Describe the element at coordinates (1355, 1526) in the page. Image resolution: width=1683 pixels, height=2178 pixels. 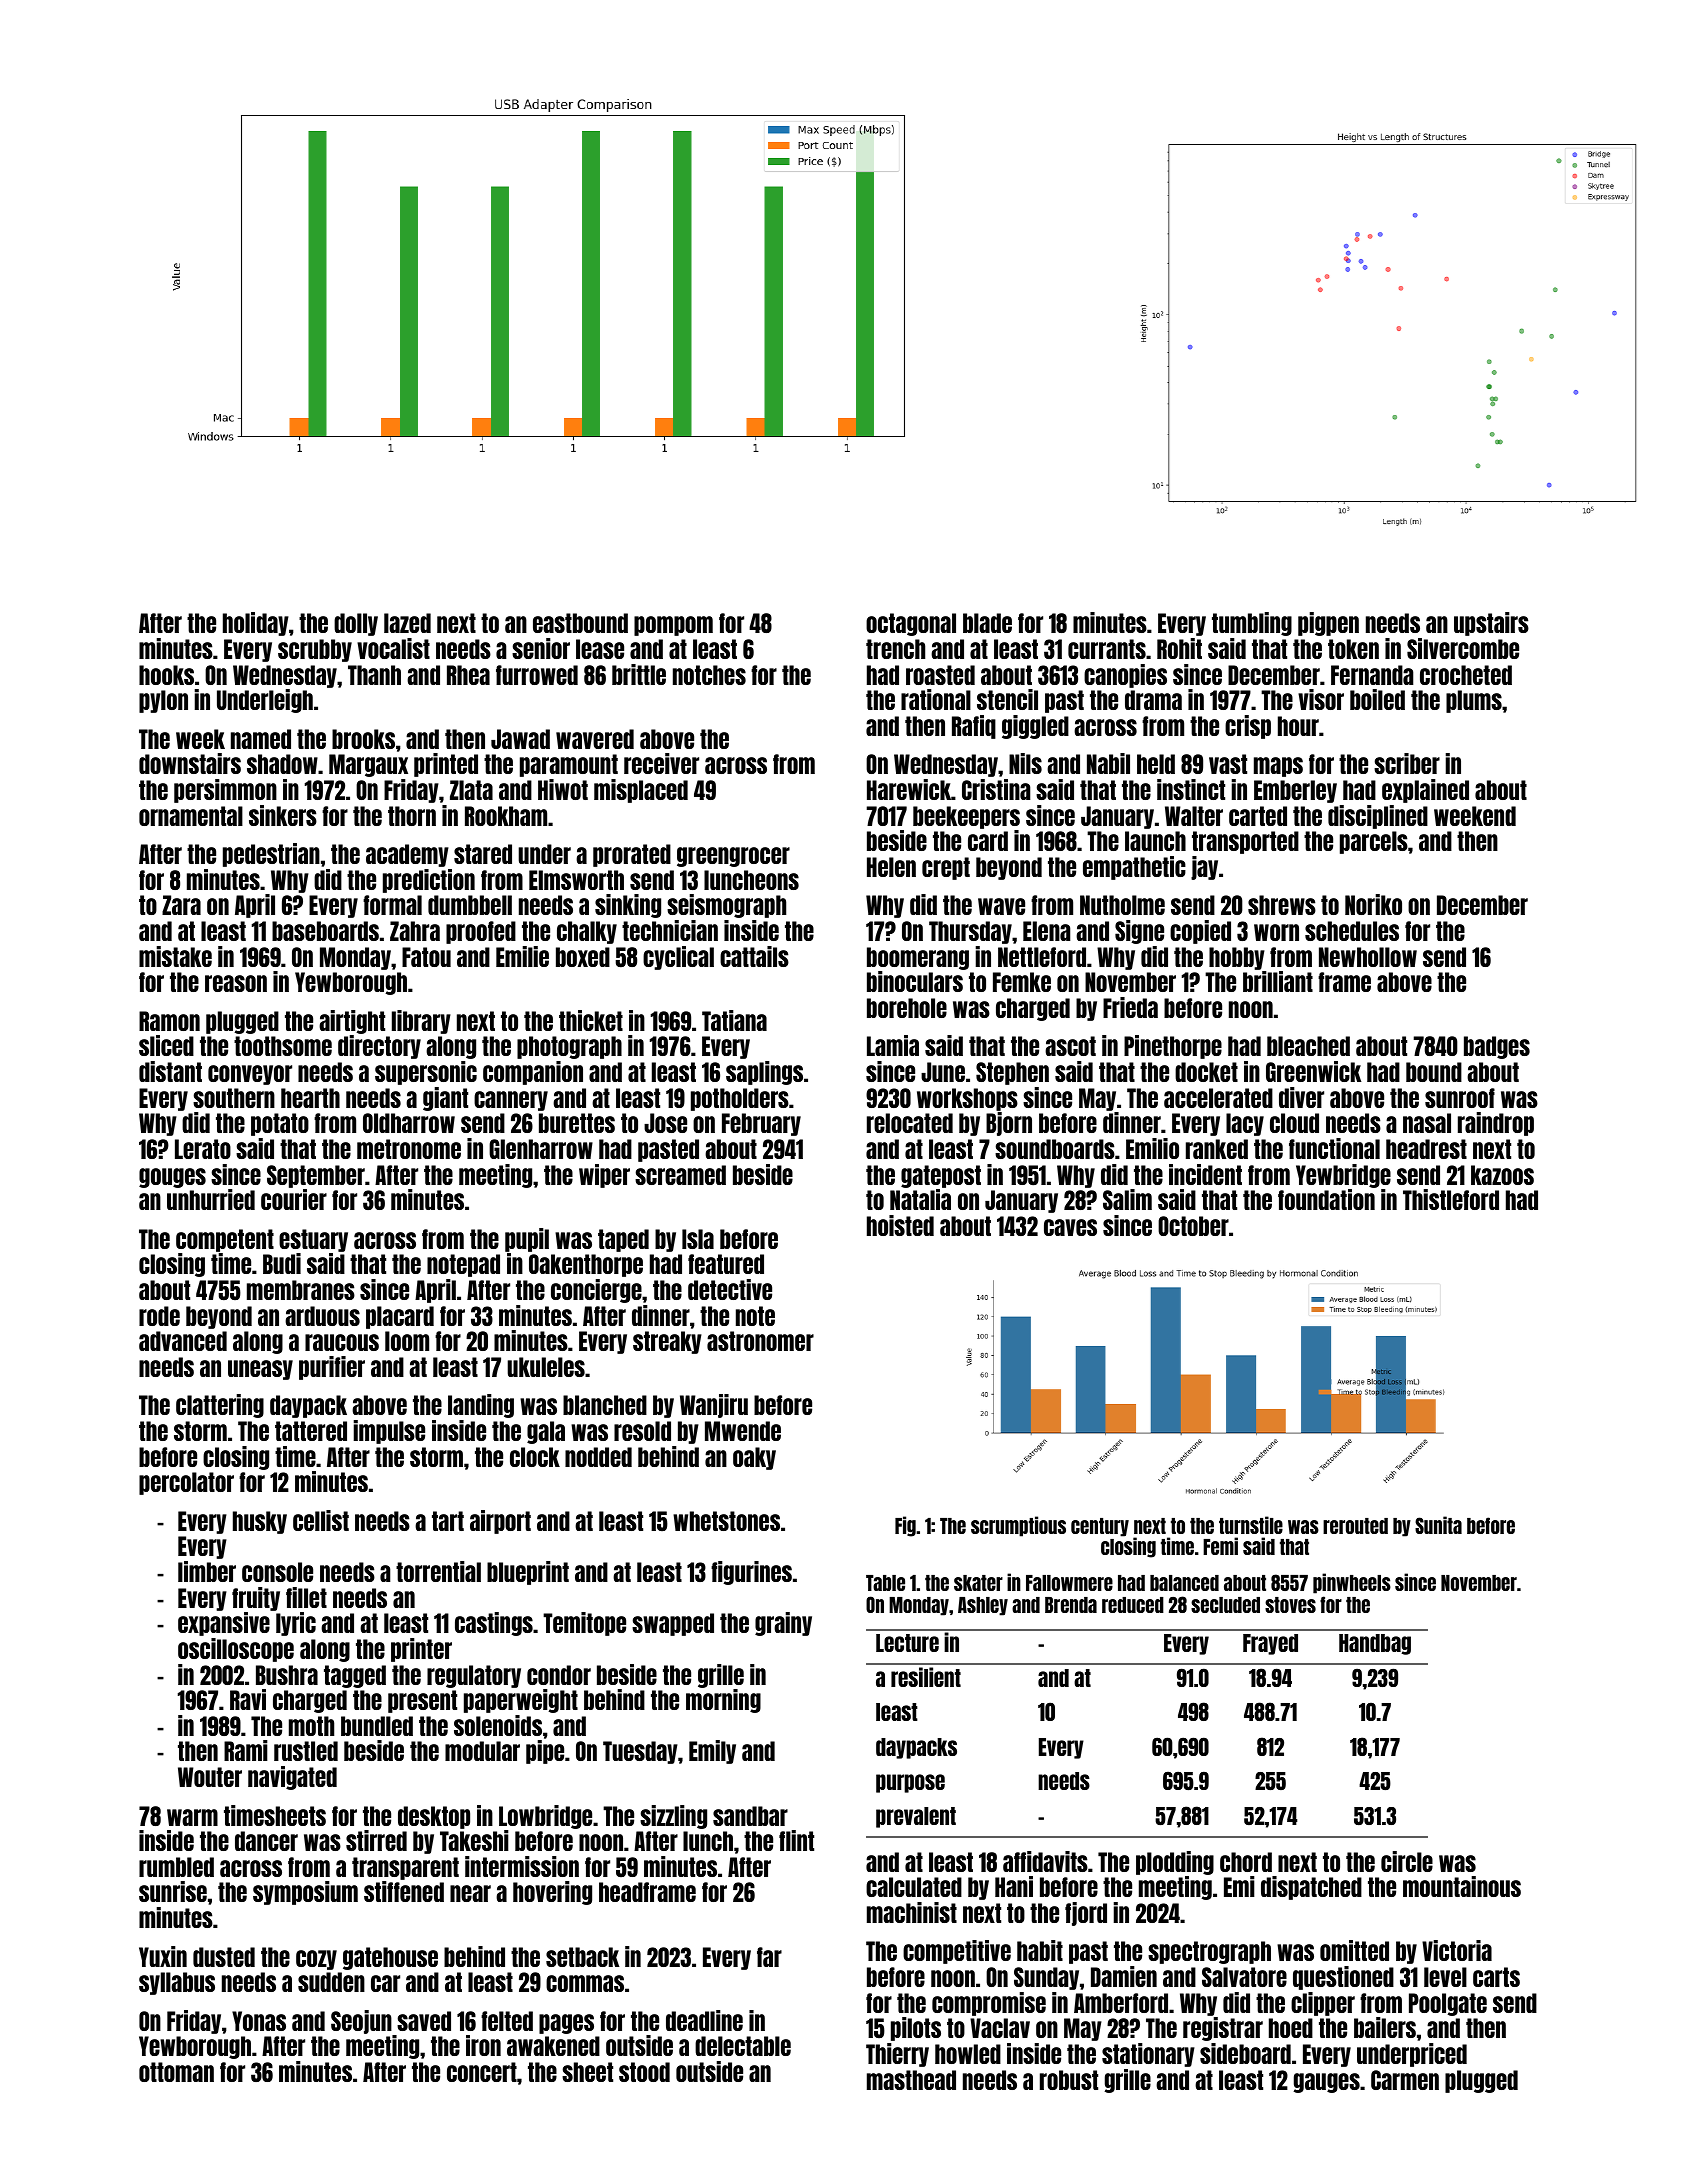
I see `rerouted` at that location.
